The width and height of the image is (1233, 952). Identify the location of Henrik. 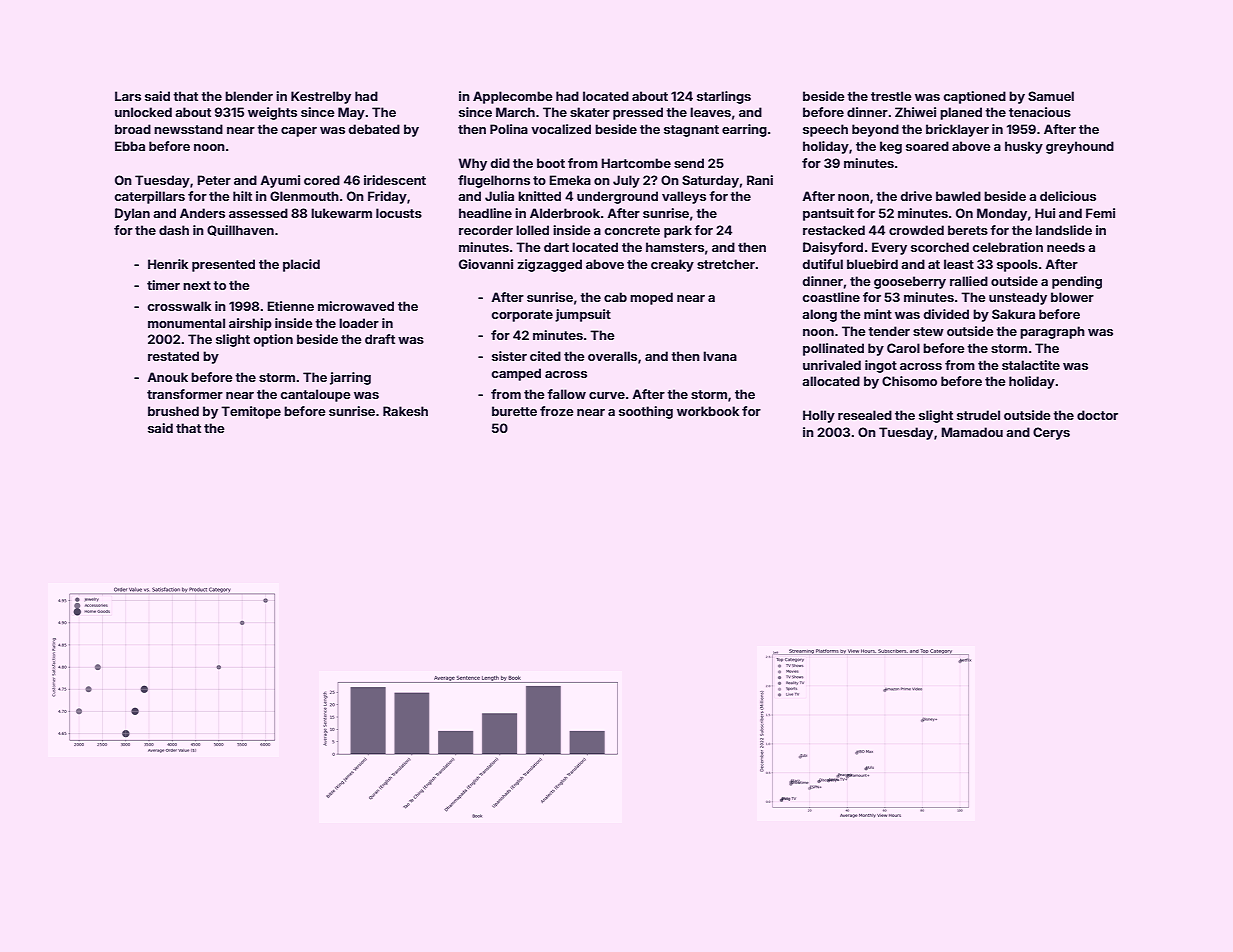
(168, 264).
